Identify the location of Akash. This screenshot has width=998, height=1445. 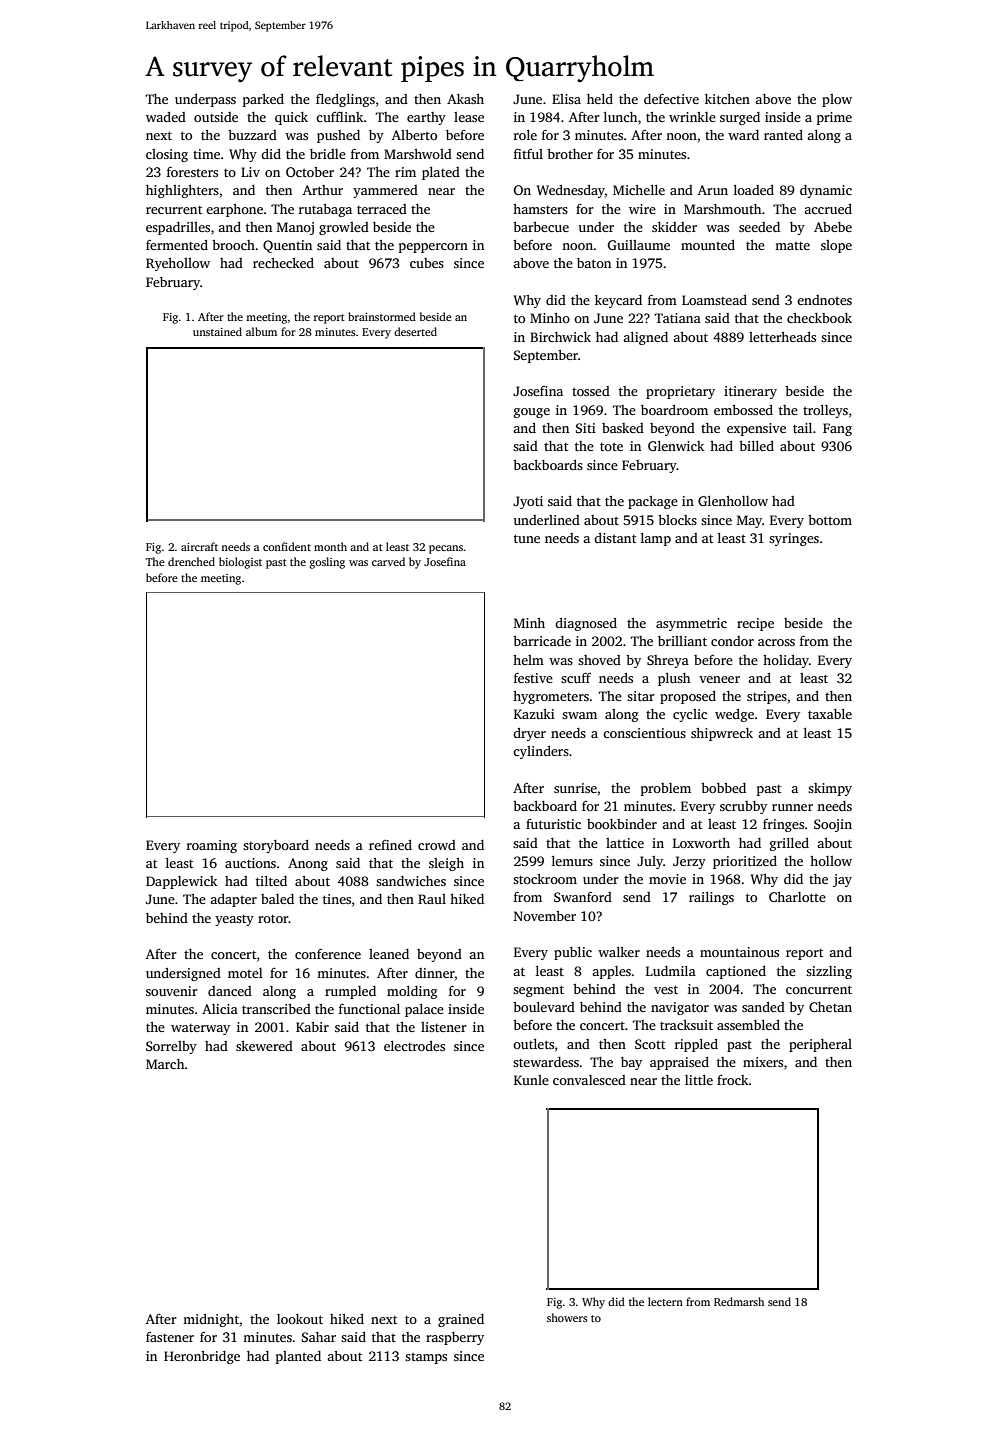
(465, 99).
